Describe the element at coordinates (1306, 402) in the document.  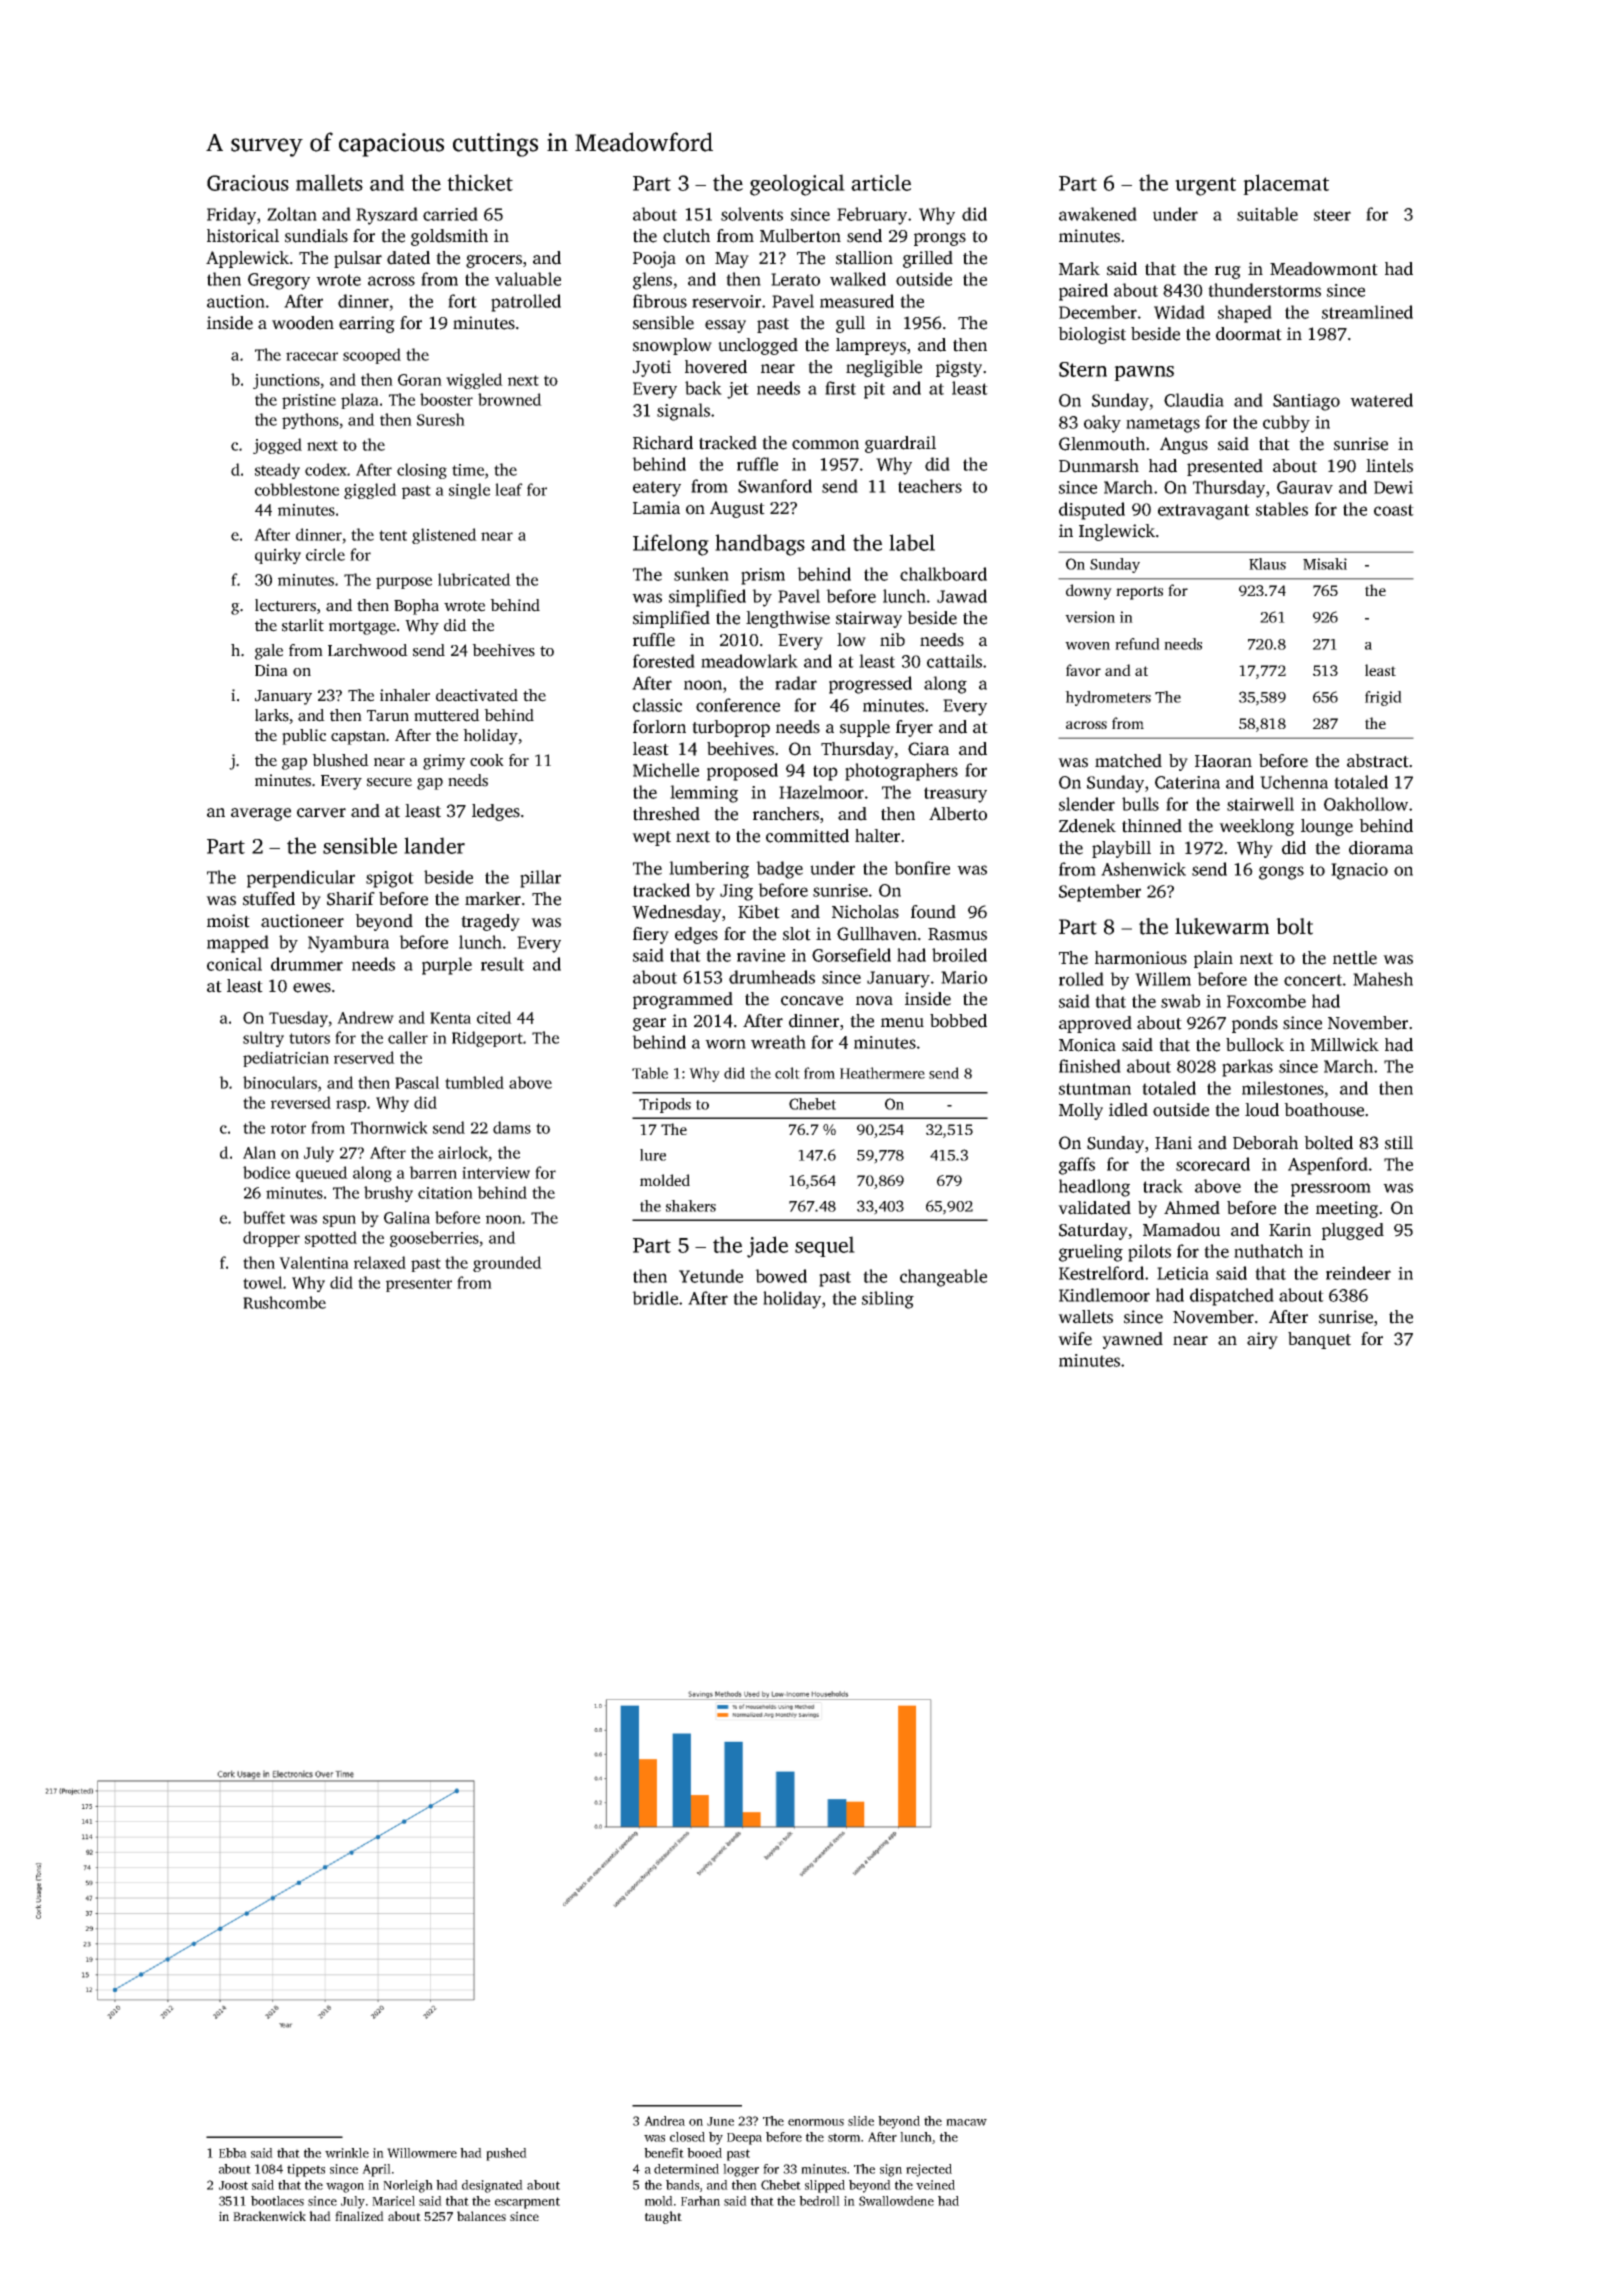
I see `Santiago` at that location.
